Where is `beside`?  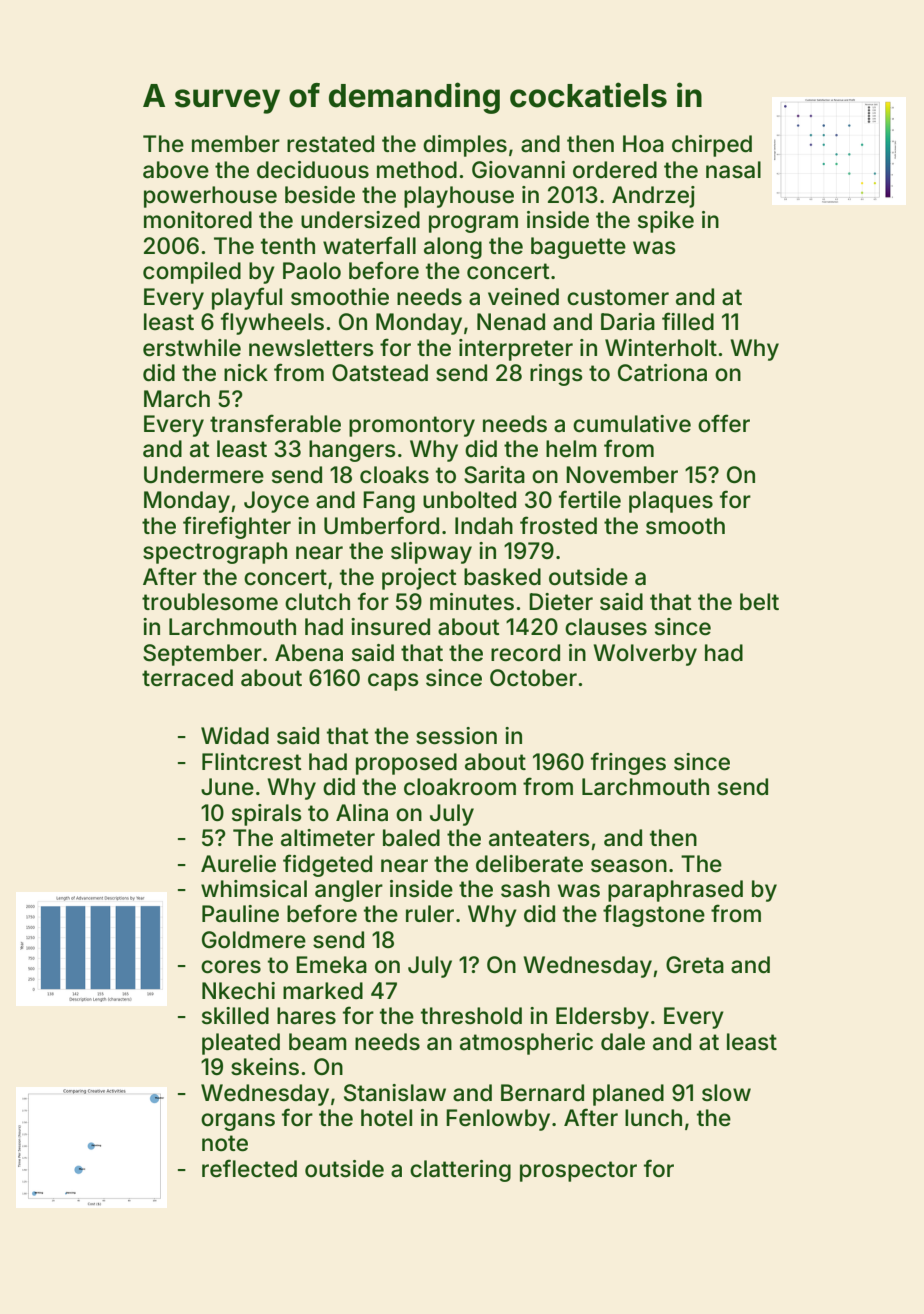 beside is located at coordinates (320, 195).
